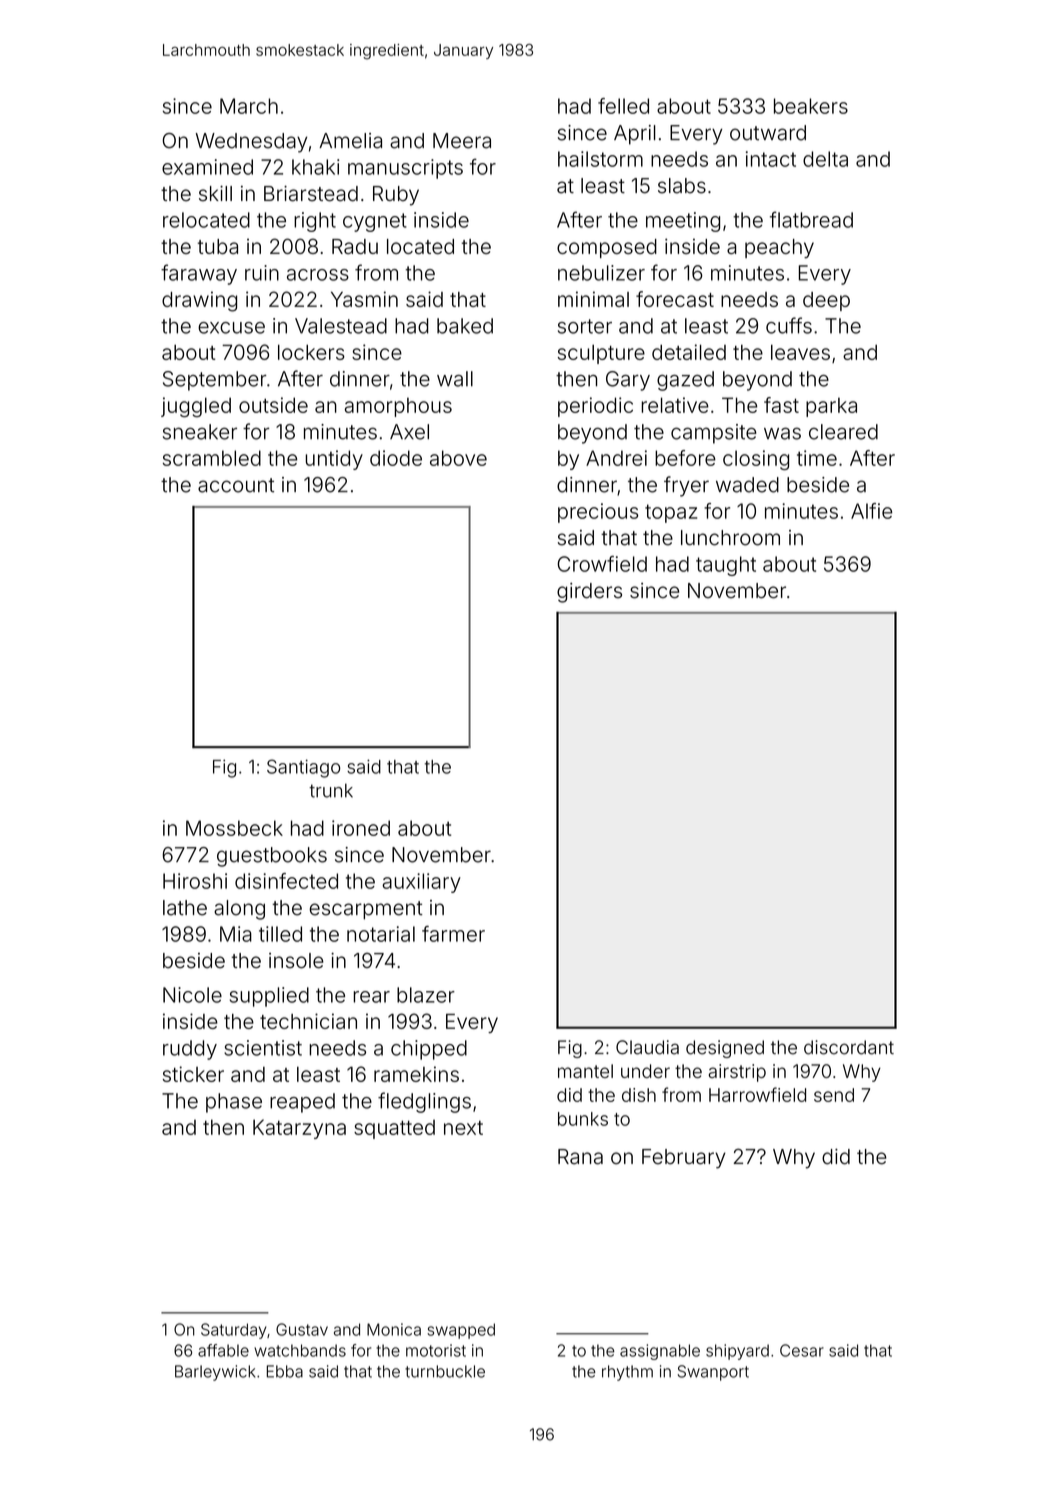  I want to click on felled, so click(623, 106).
